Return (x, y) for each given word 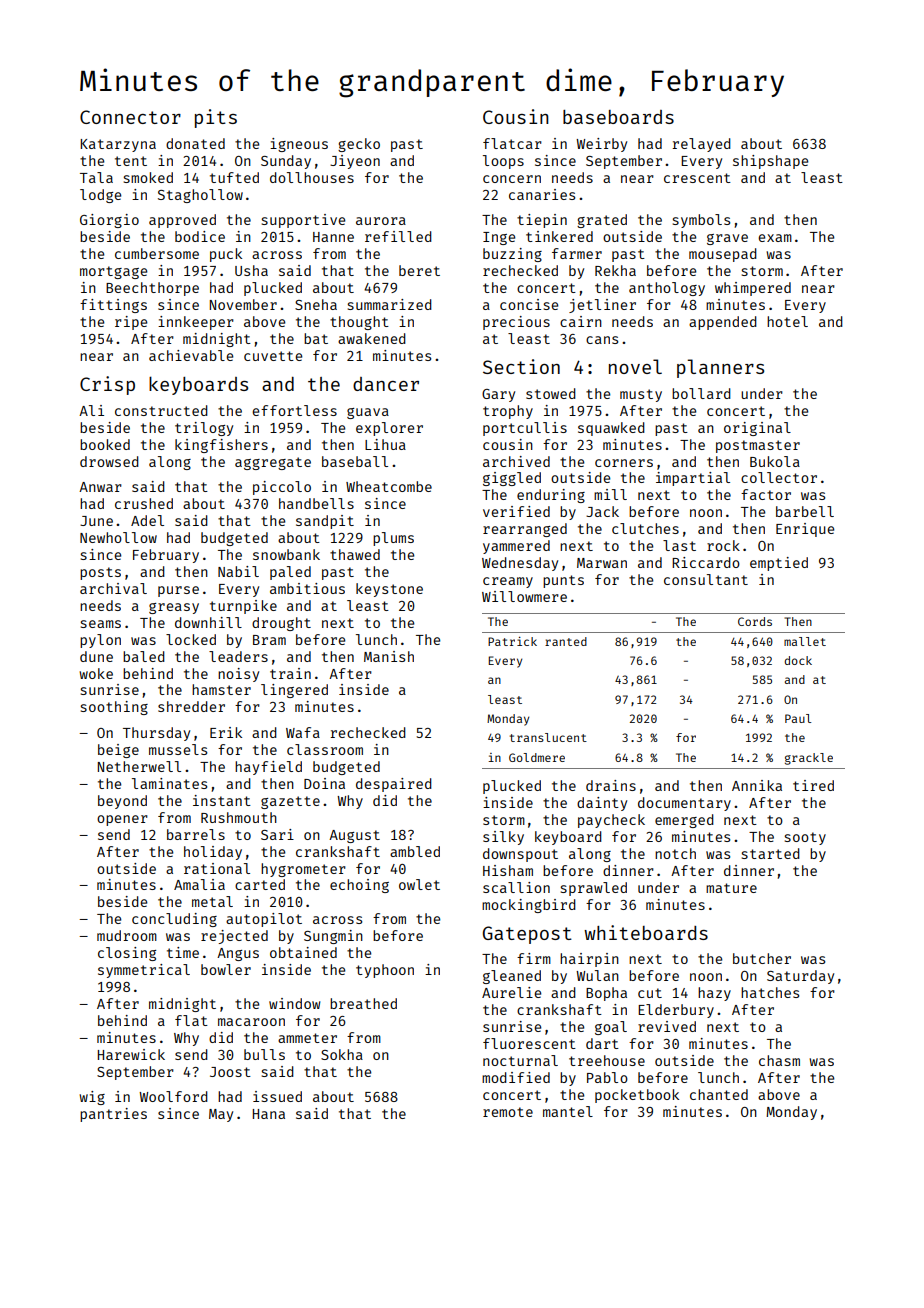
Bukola (775, 461)
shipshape (770, 162)
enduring (551, 496)
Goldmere (537, 757)
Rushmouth (239, 817)
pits (216, 118)
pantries (113, 1115)
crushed (144, 503)
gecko (359, 145)
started (771, 853)
